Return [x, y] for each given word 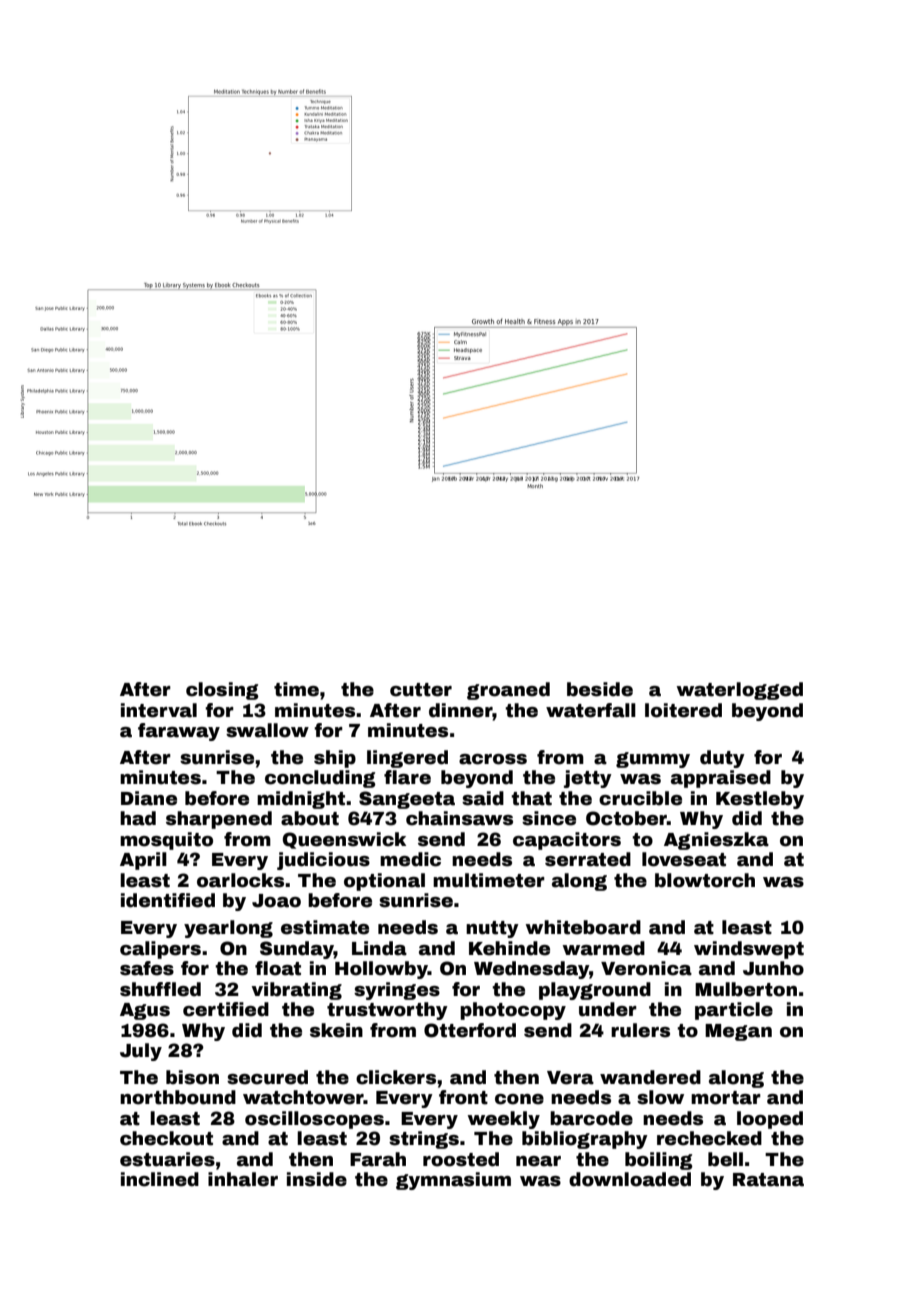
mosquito [166, 841]
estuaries [167, 1159]
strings [424, 1140]
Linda [379, 948]
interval [159, 710]
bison [192, 1077]
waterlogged [740, 691]
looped [770, 1120]
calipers [160, 950]
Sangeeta [407, 800]
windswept [749, 950]
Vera [570, 1078]
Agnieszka [716, 841]
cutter [421, 690]
